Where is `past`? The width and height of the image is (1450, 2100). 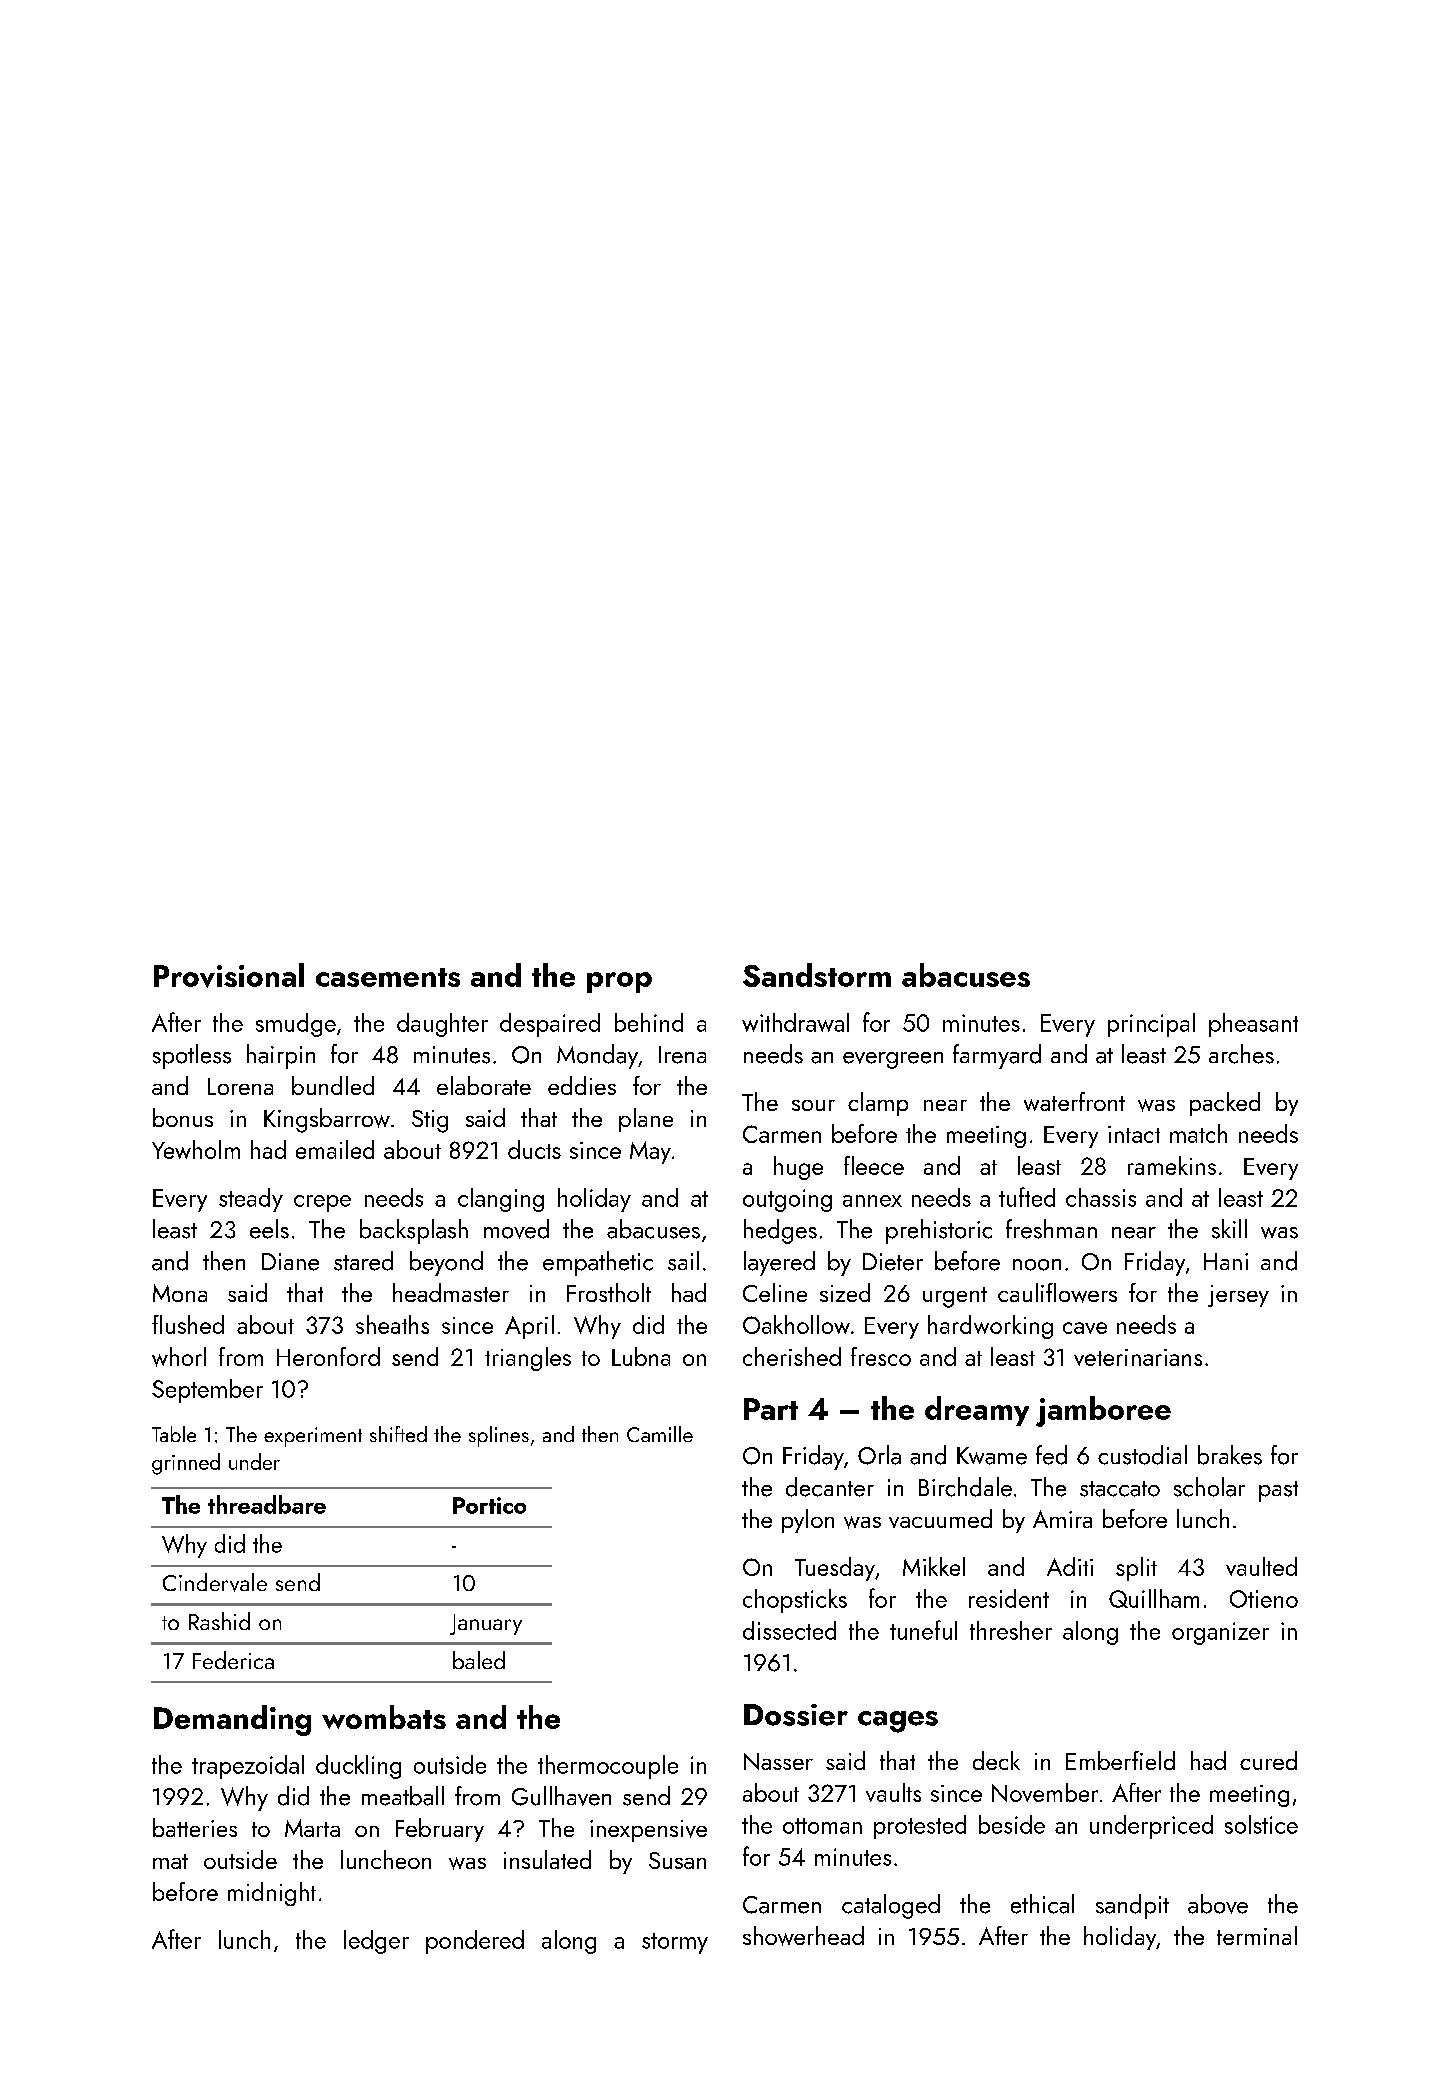 past is located at coordinates (1278, 1491).
